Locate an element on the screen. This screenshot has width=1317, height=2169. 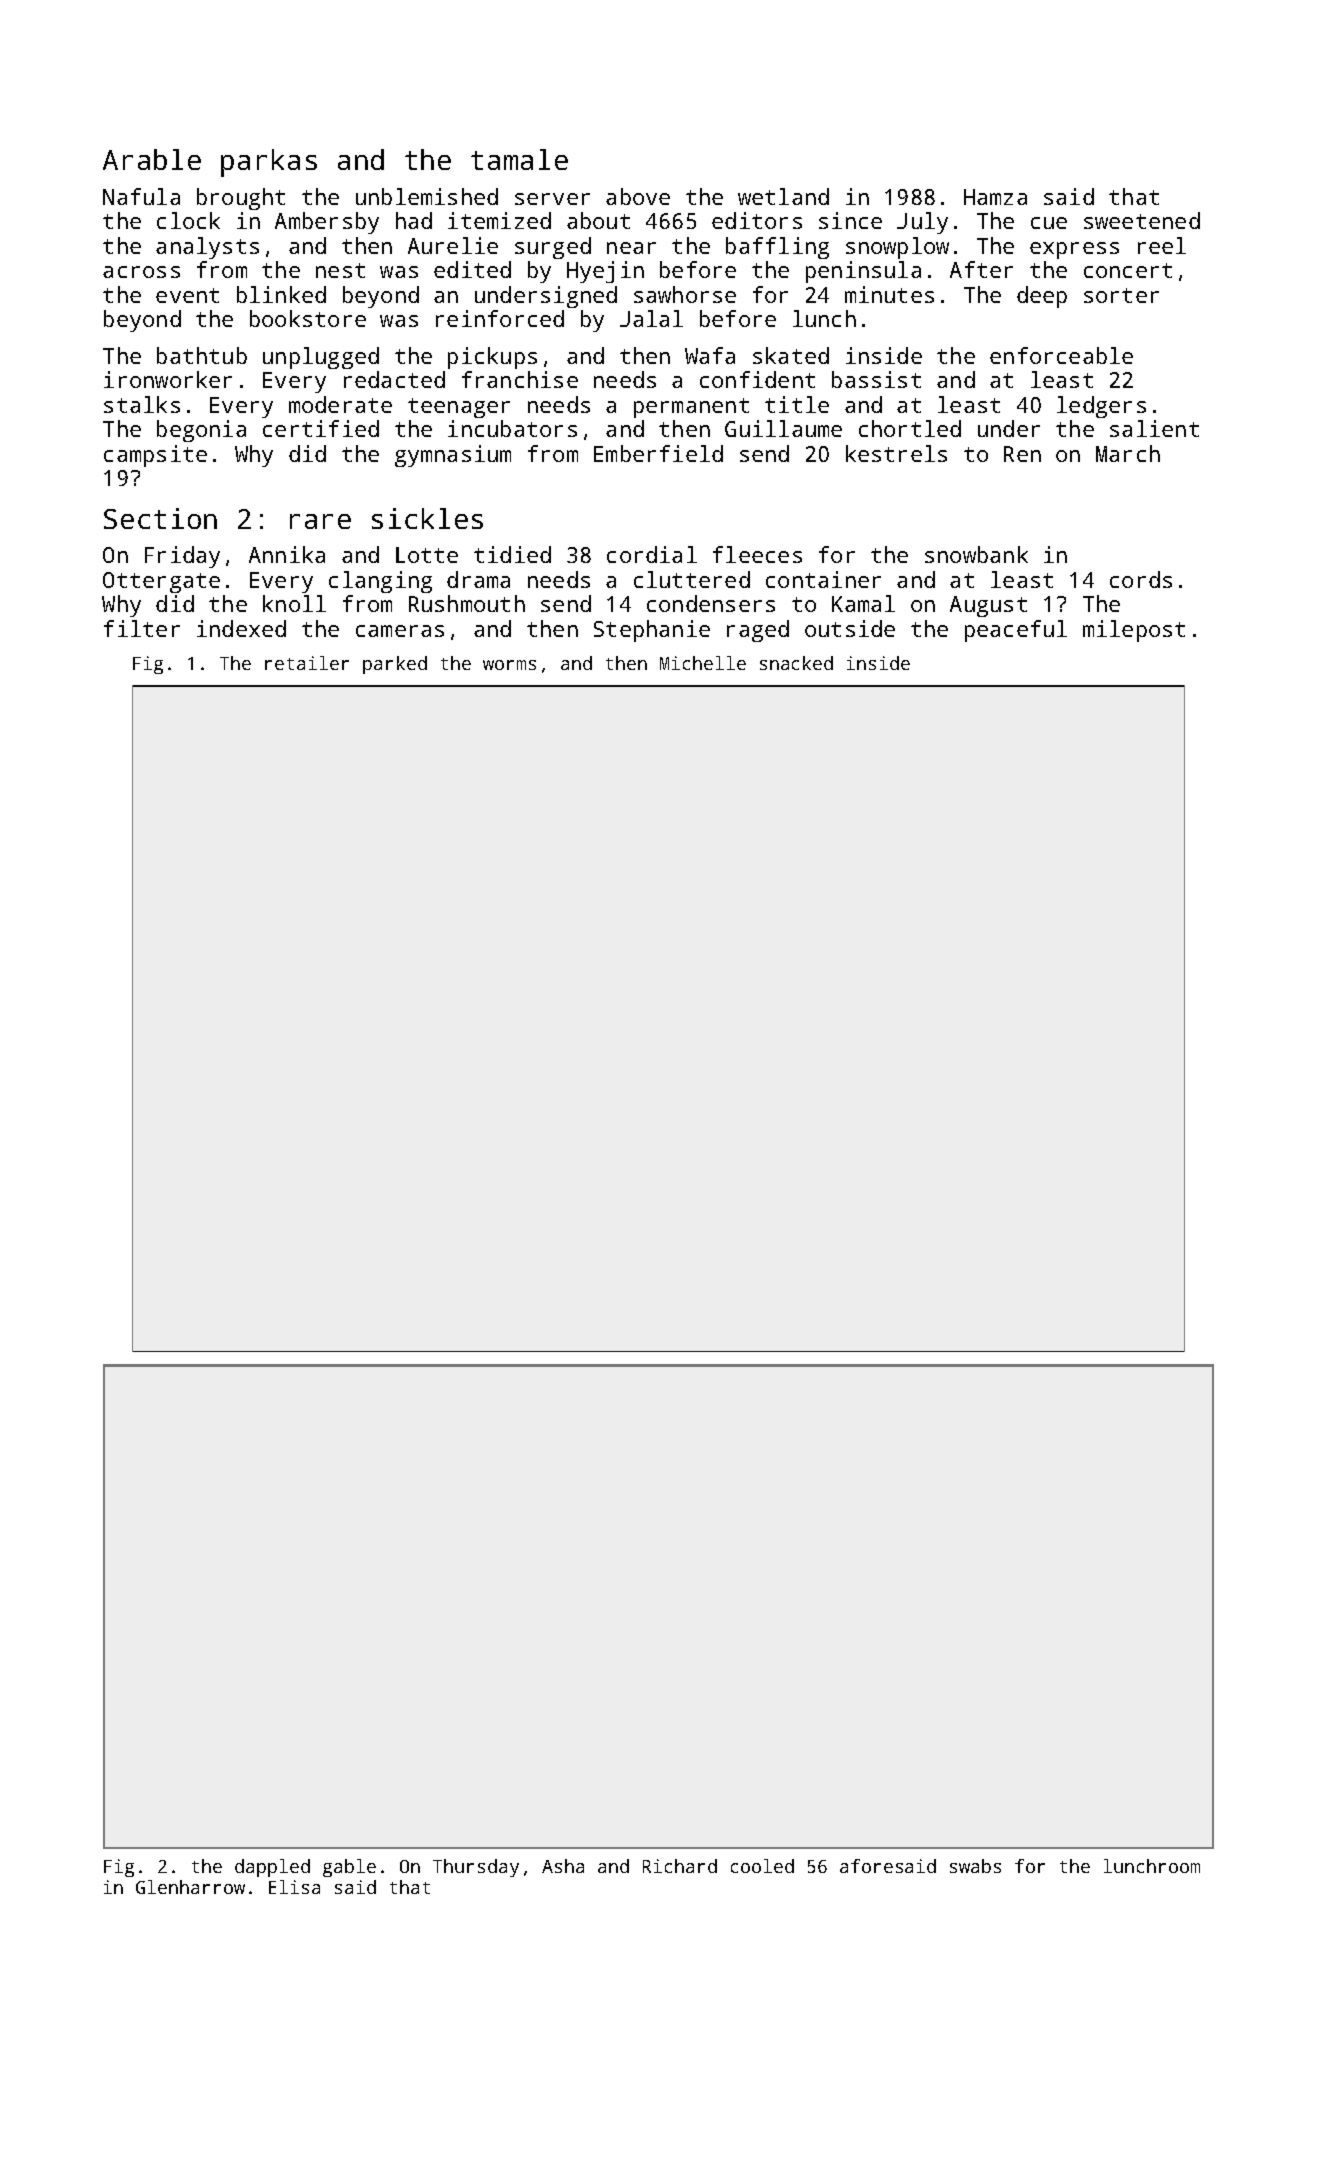
tamale is located at coordinates (519, 159).
